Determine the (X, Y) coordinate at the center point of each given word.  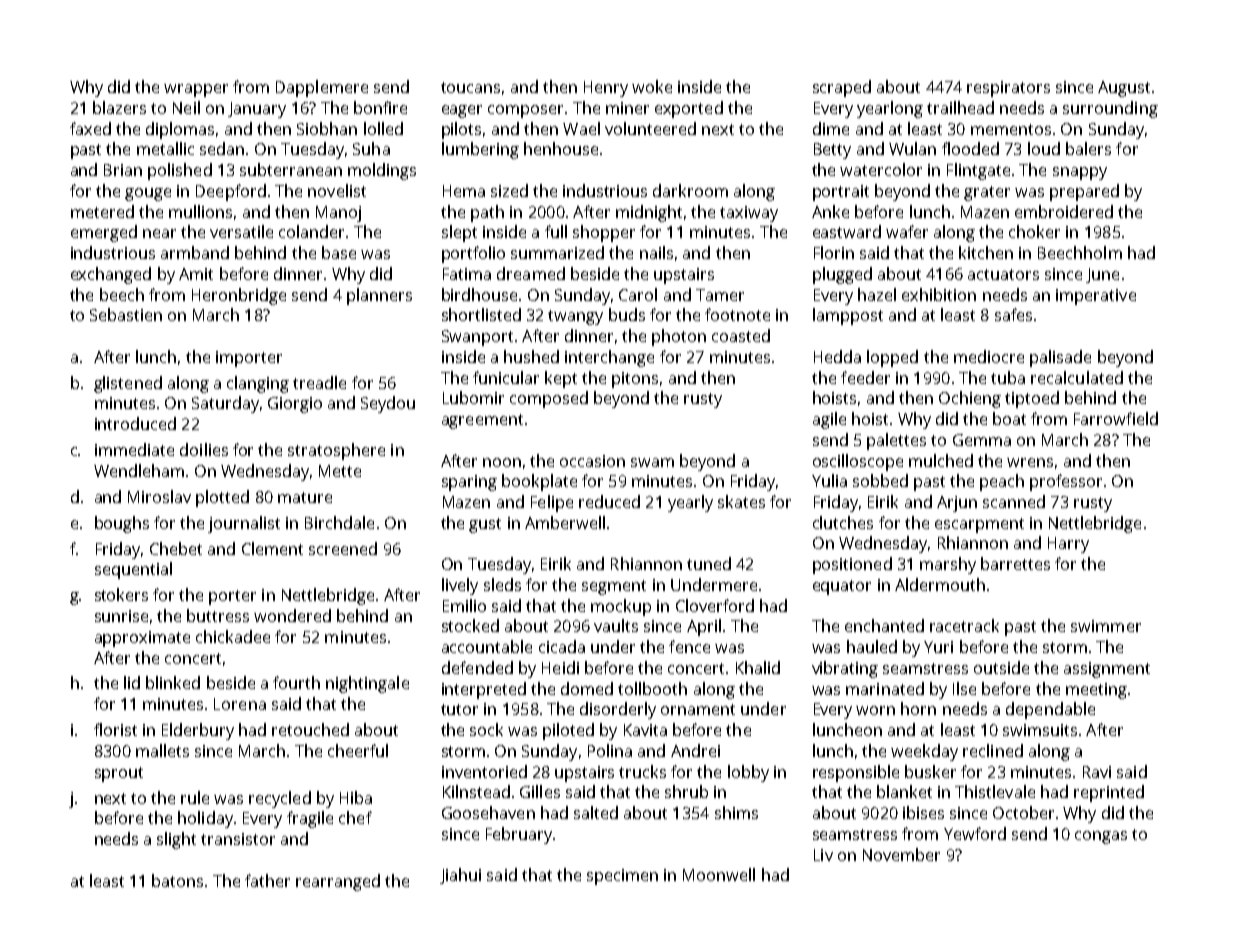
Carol (638, 294)
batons (177, 880)
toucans (470, 87)
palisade (1060, 358)
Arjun (957, 504)
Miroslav (159, 496)
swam (652, 462)
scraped (842, 88)
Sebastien (126, 314)
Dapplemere (322, 88)
